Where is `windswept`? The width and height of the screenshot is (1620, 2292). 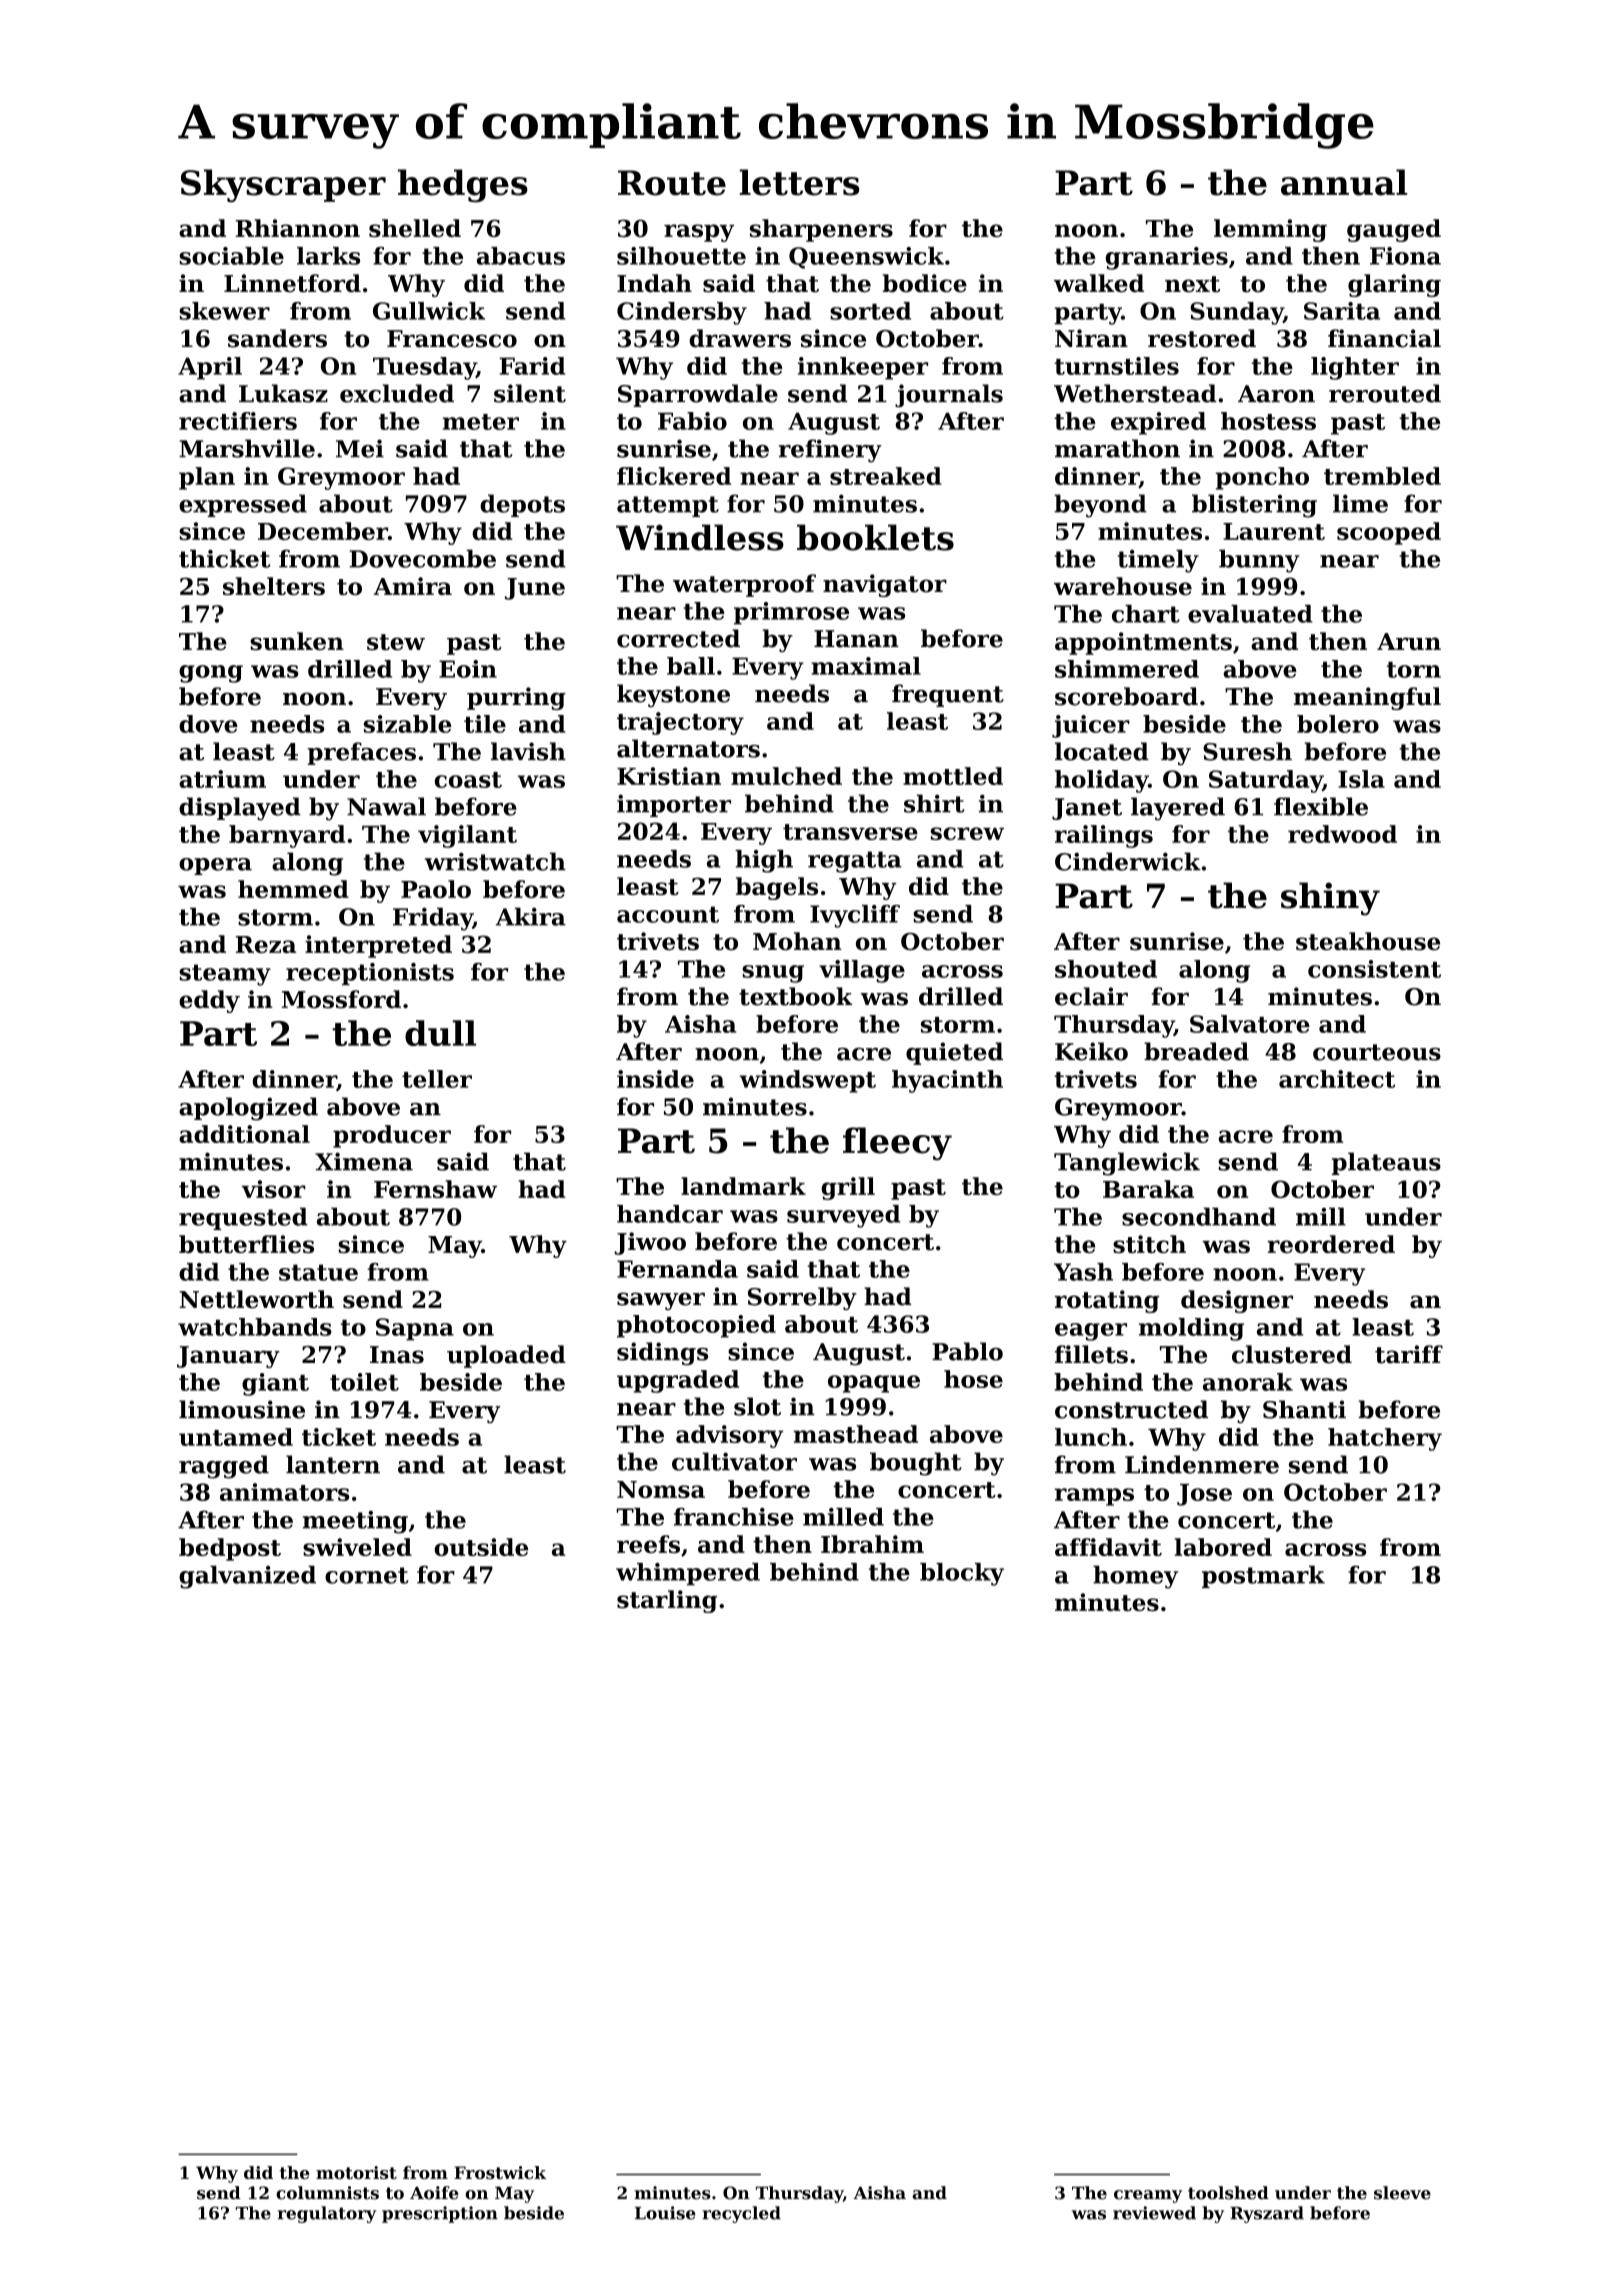
windswept is located at coordinates (807, 1081).
